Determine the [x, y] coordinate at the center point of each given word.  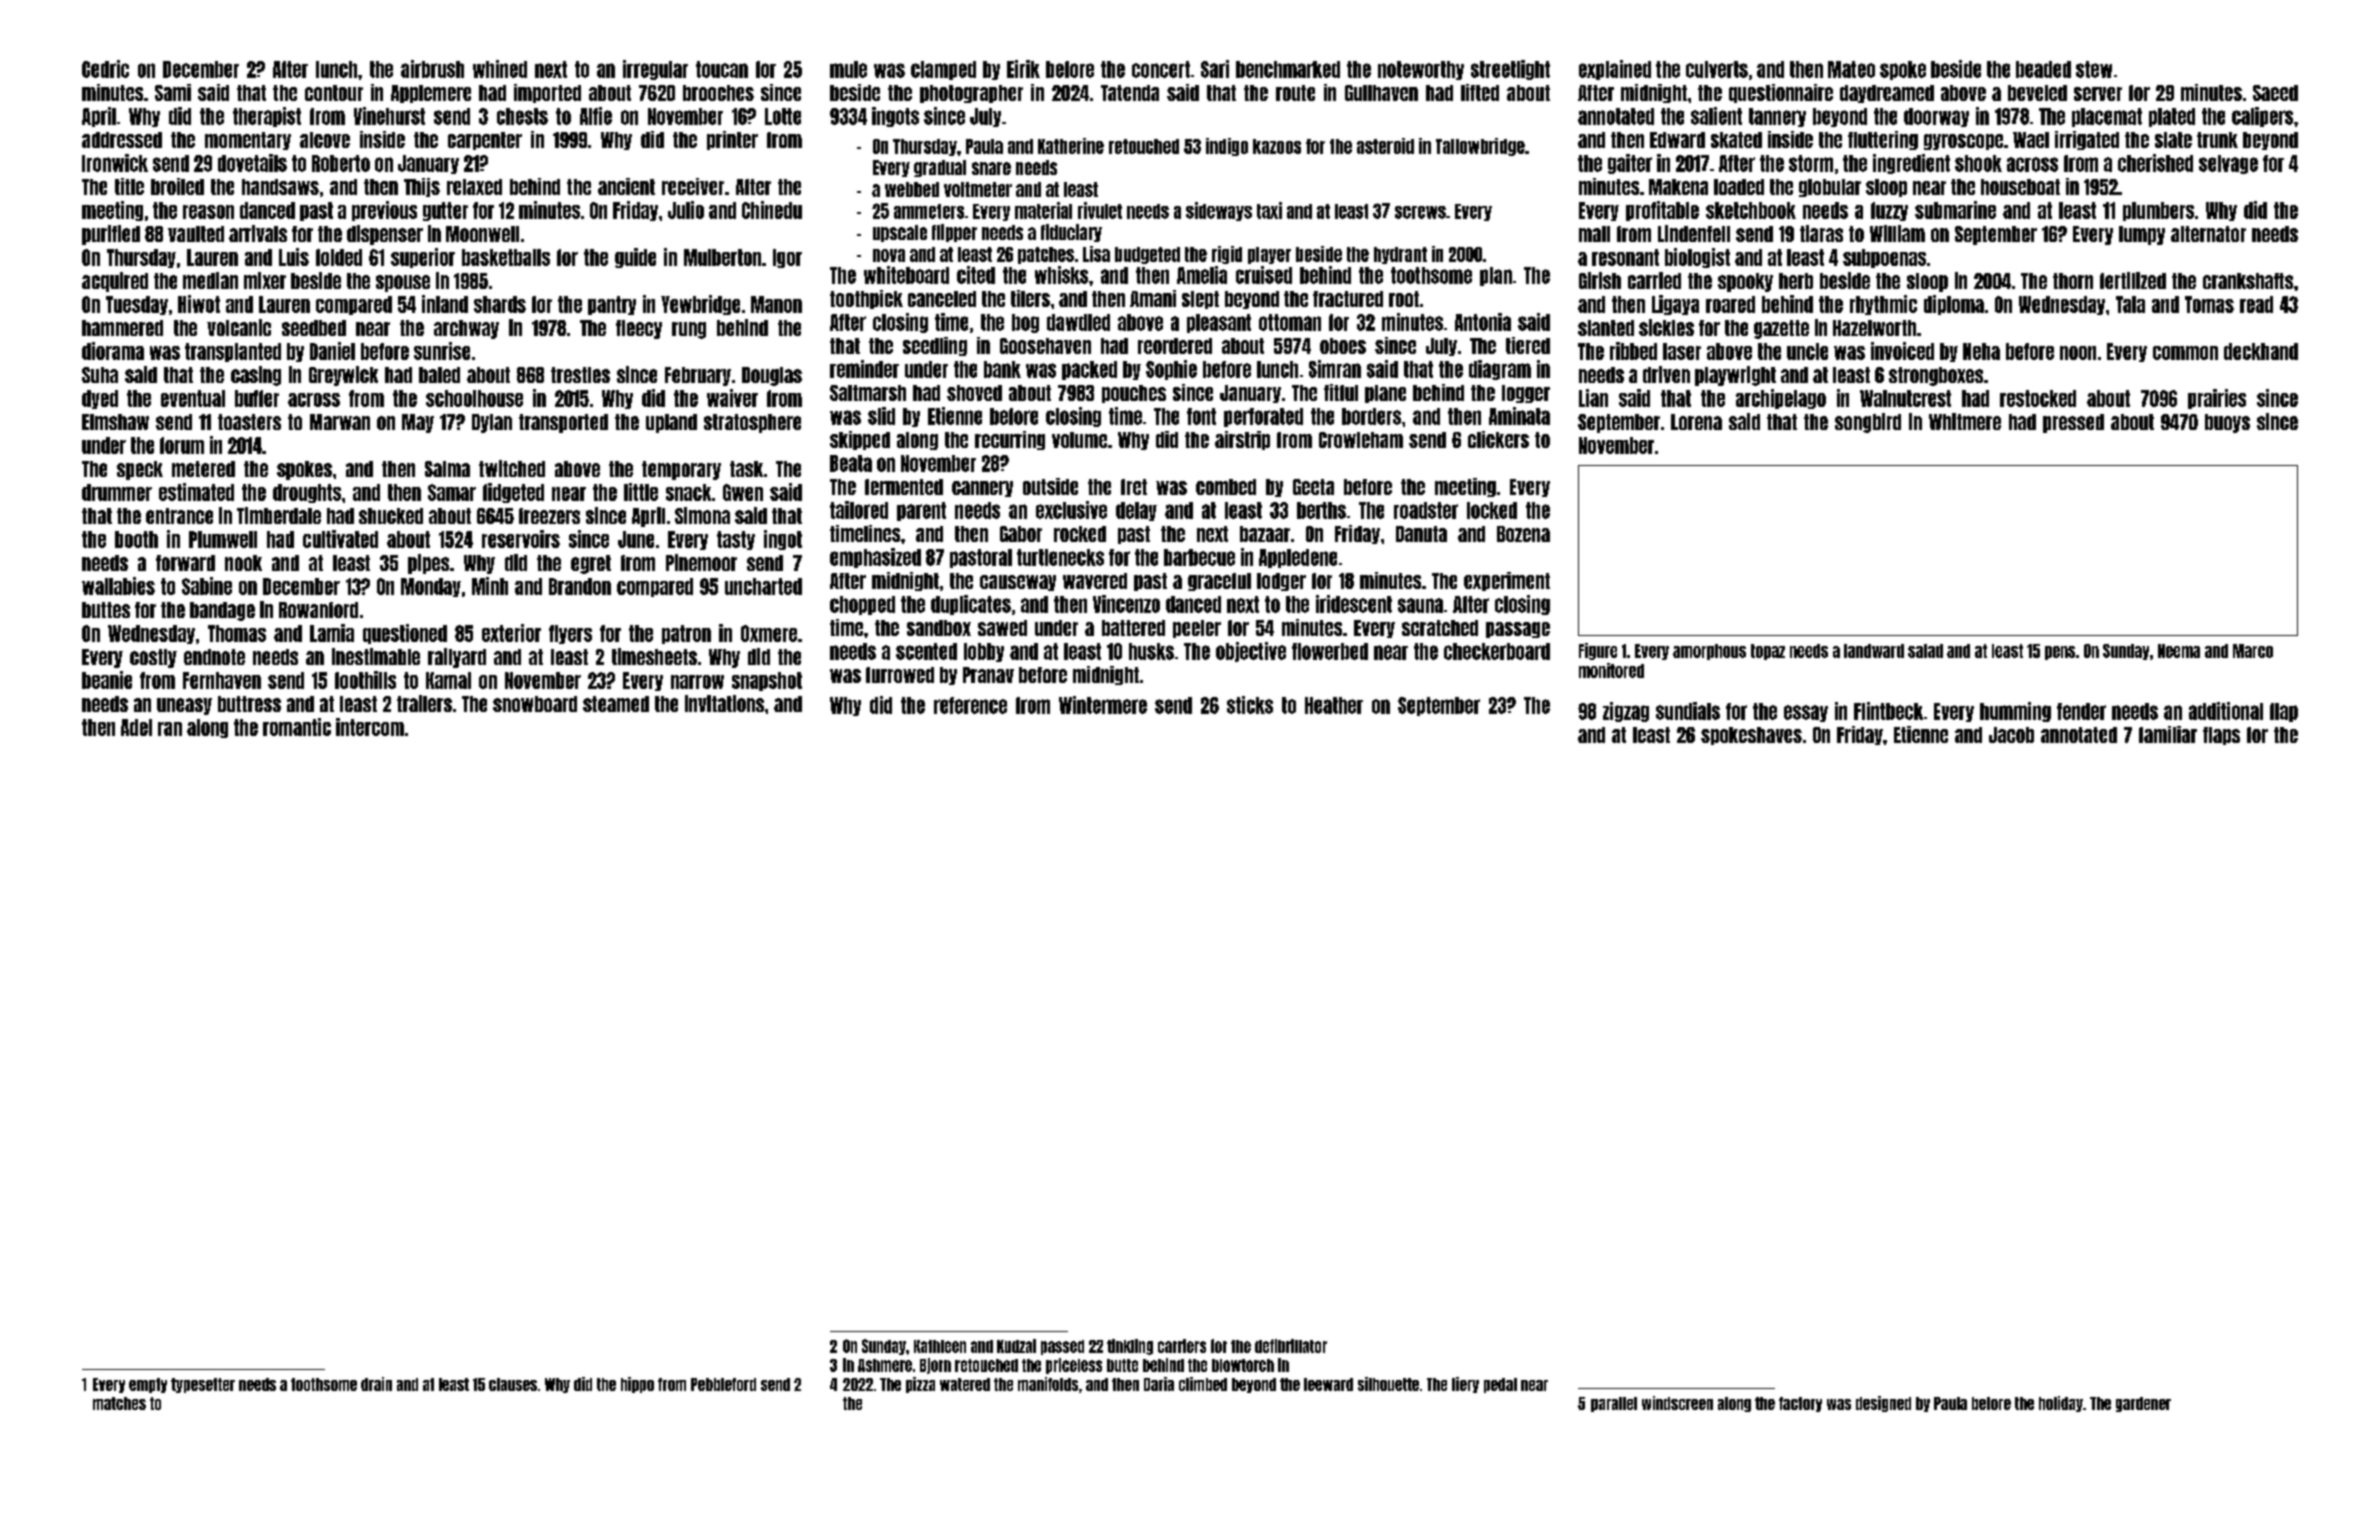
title [129, 186]
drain [376, 1384]
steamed [616, 704]
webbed [912, 189]
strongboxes [1936, 376]
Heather [1334, 705]
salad [1925, 651]
